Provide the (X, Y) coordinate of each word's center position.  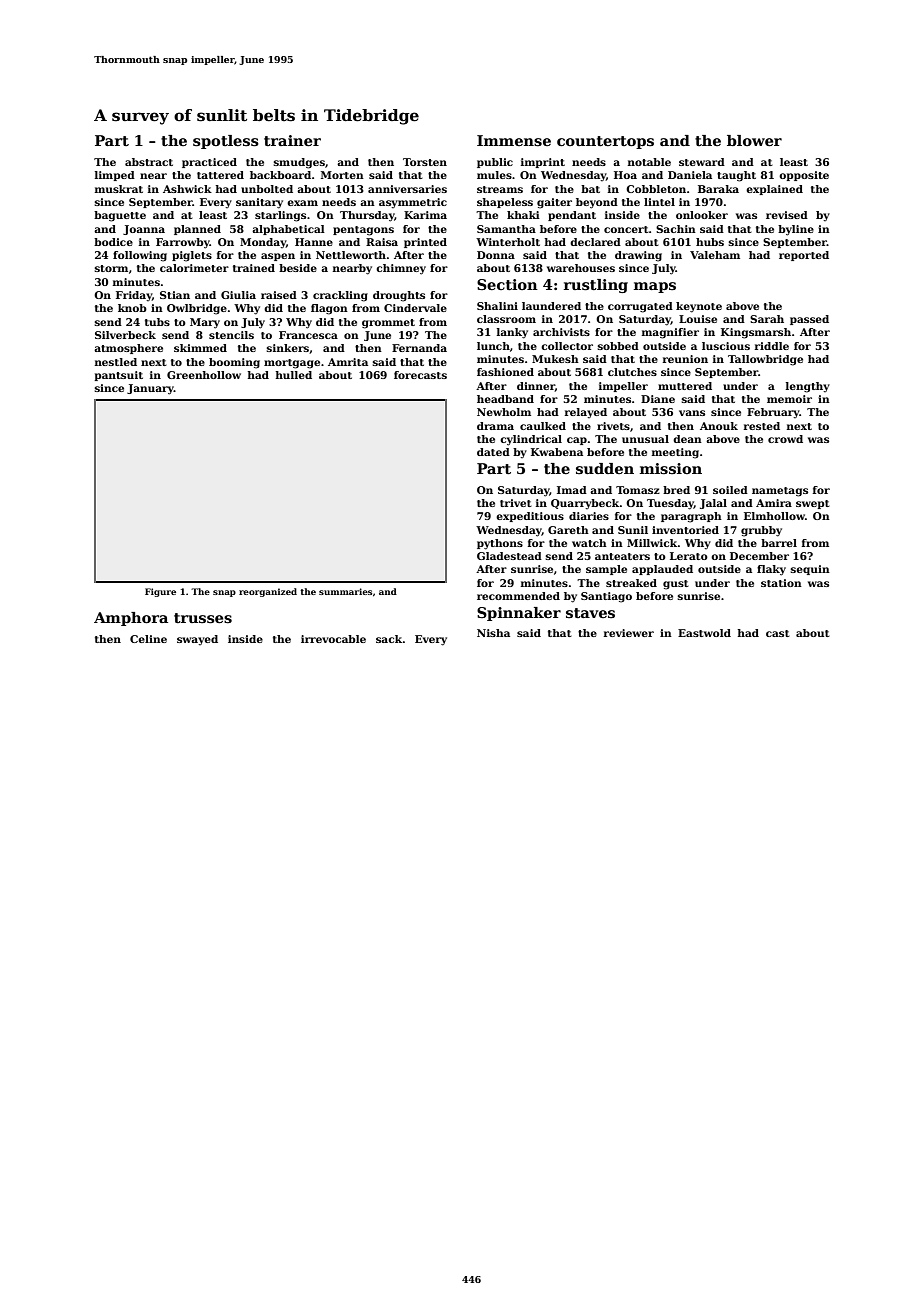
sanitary (259, 203)
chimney (401, 269)
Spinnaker (519, 614)
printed (425, 243)
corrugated (640, 307)
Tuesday (670, 504)
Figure (160, 592)
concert (626, 229)
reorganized (268, 592)
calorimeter (194, 268)
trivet (516, 503)
